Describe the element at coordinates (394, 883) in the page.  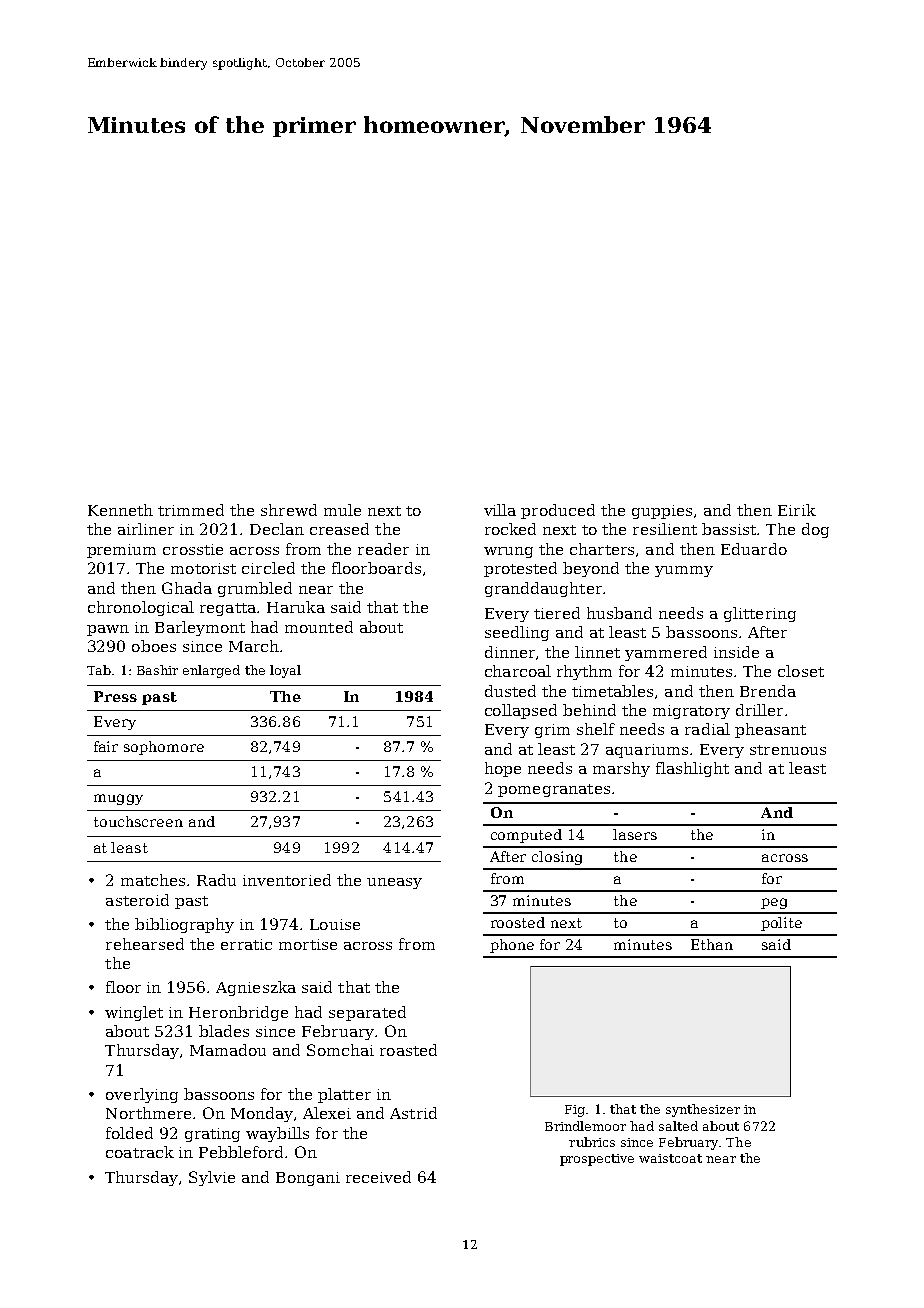
I see `uneasy` at that location.
